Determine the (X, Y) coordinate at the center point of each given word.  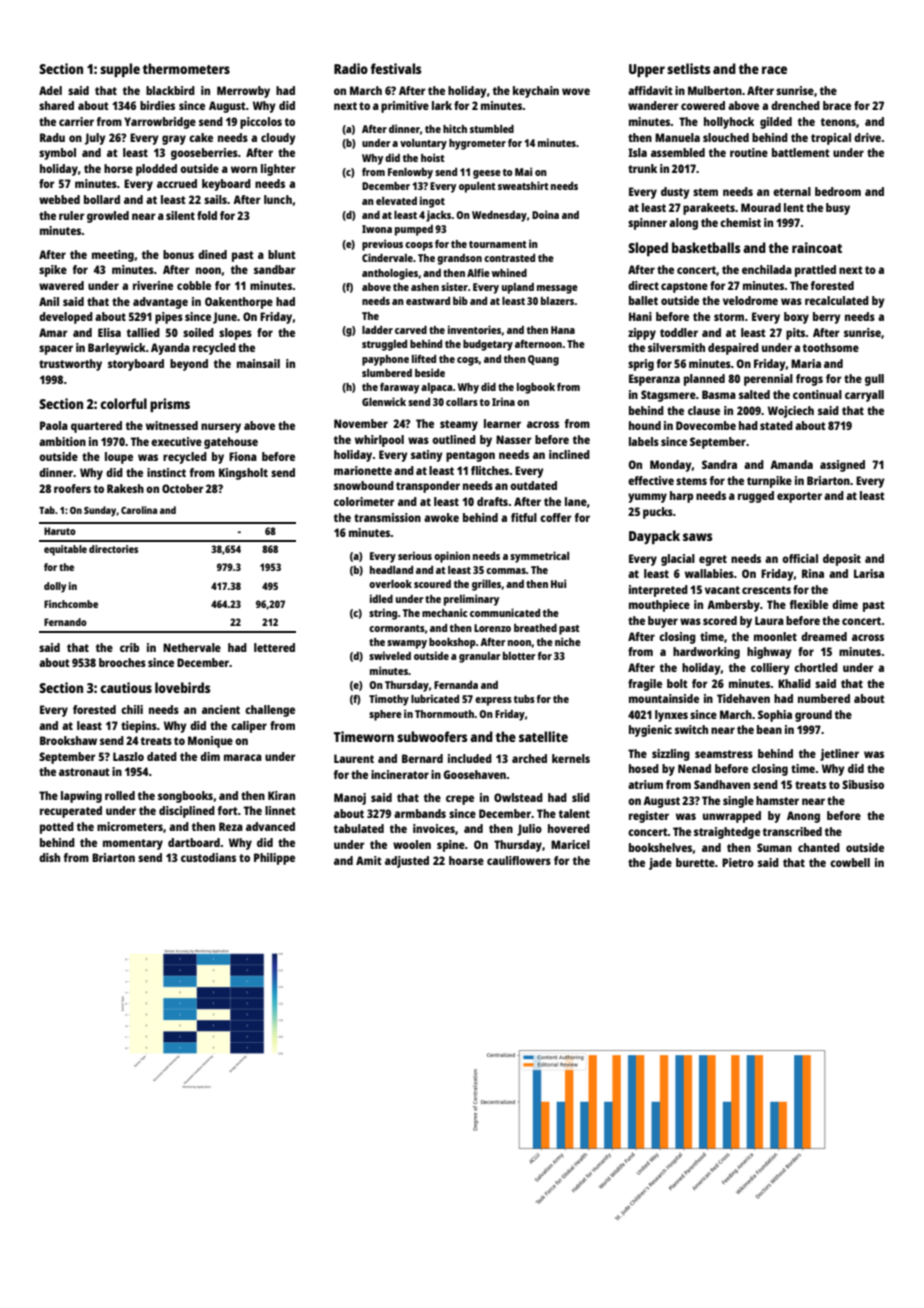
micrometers (130, 826)
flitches (490, 470)
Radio (351, 68)
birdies (157, 105)
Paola (54, 425)
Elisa (109, 332)
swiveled (390, 655)
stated (776, 425)
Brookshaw (68, 740)
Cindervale (387, 257)
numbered (824, 698)
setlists (688, 68)
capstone (684, 287)
